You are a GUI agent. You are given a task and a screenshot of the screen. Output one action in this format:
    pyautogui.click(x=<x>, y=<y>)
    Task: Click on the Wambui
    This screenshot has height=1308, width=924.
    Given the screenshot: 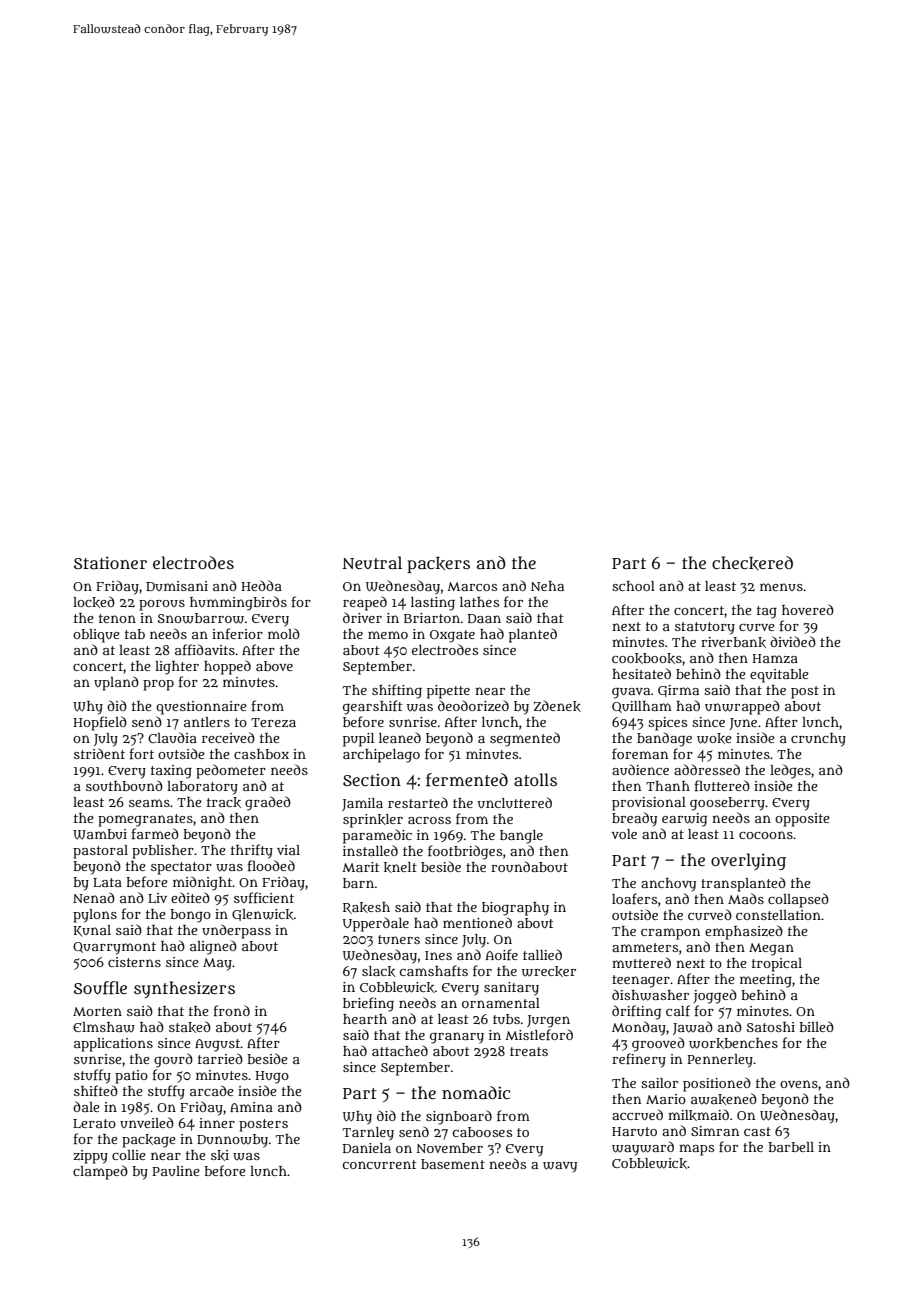 What is the action you would take?
    pyautogui.click(x=100, y=834)
